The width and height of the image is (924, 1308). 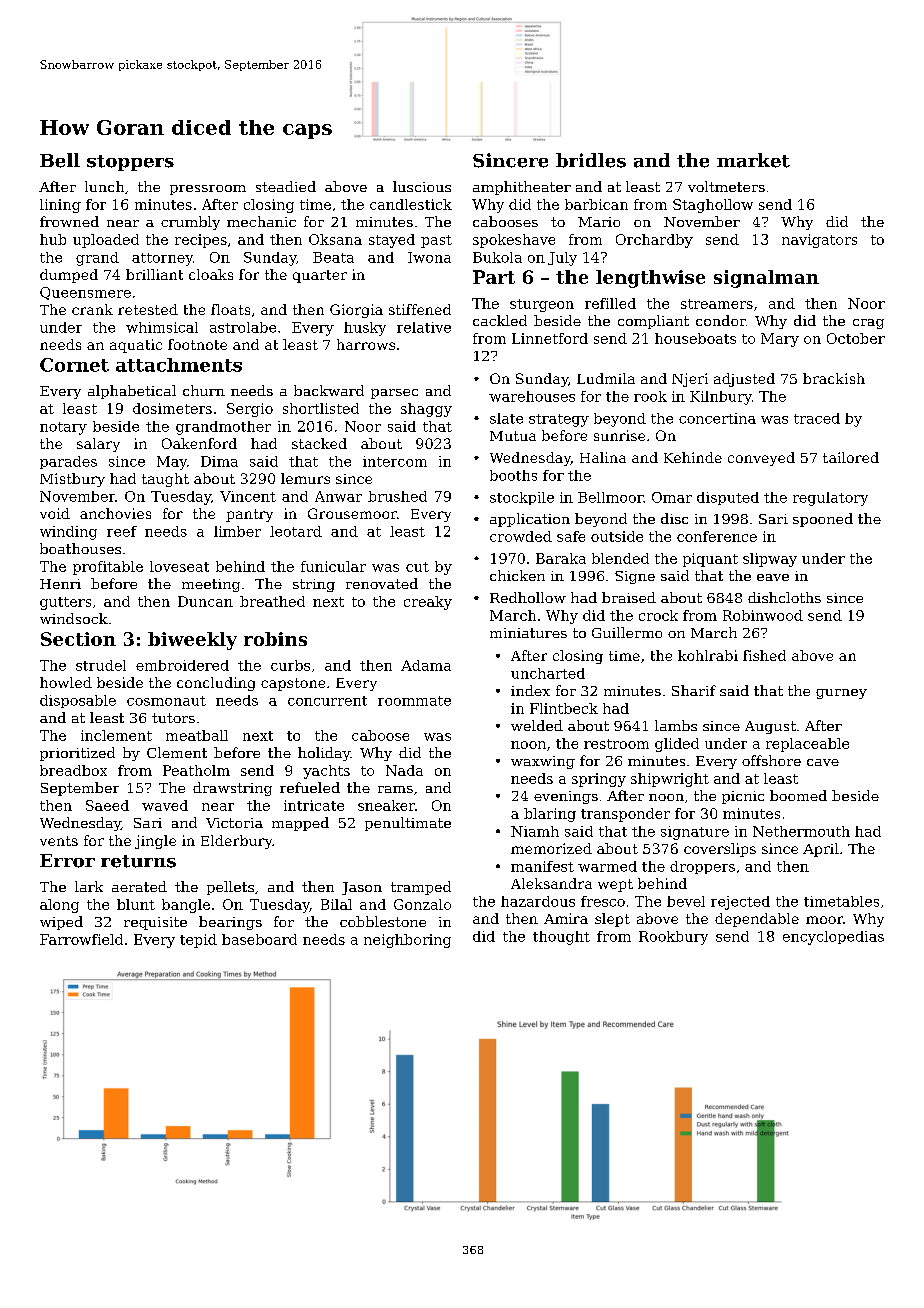 What do you see at coordinates (411, 204) in the image?
I see `candlestick` at bounding box center [411, 204].
